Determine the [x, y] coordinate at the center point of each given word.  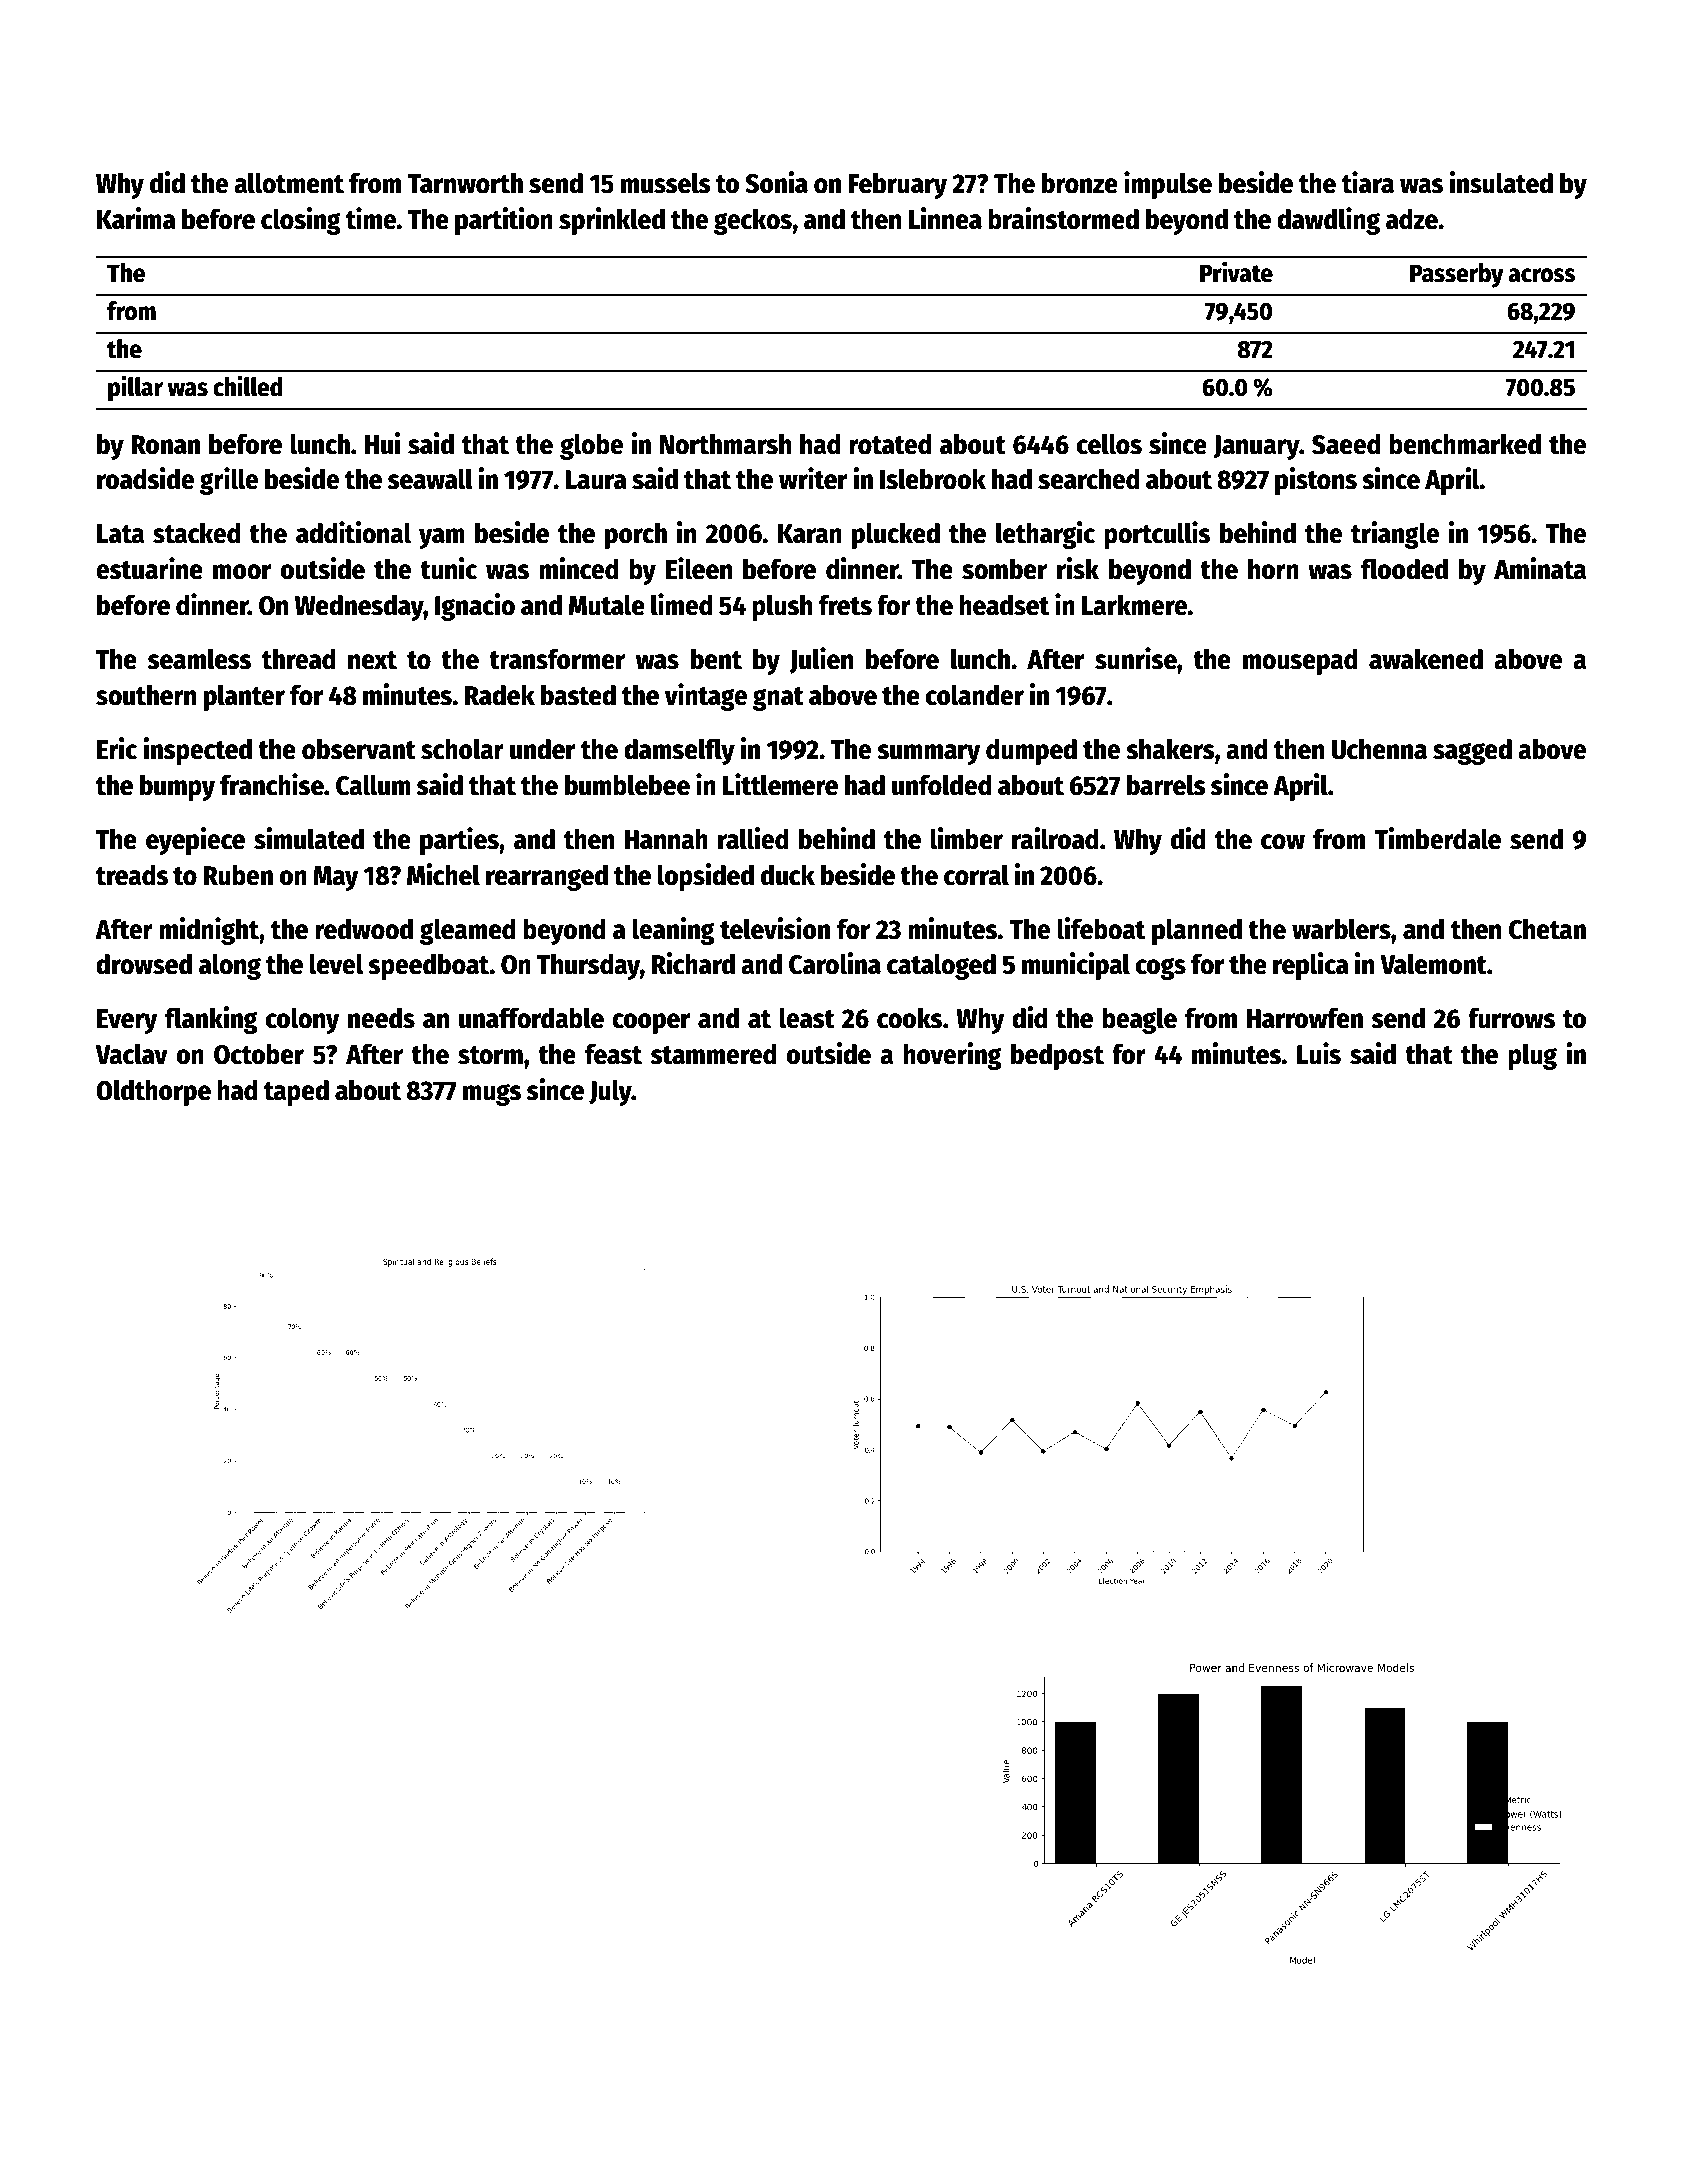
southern [146, 695]
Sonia [776, 182]
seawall [430, 479]
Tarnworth [465, 183]
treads [132, 875]
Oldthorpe [153, 1092]
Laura [596, 480]
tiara [1368, 182]
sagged [1472, 751]
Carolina [835, 963]
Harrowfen [1305, 1018]
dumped [1031, 751]
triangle [1395, 535]
